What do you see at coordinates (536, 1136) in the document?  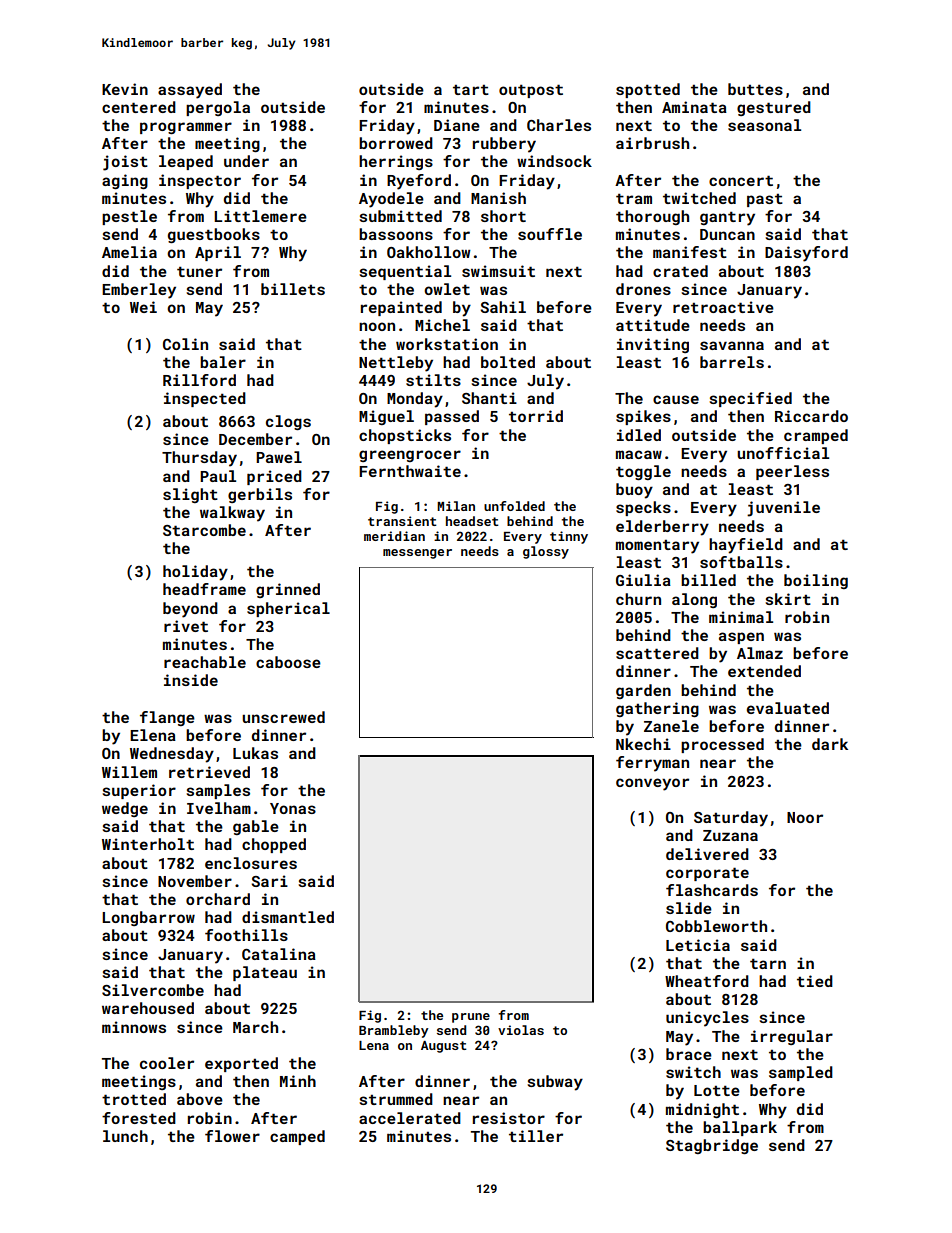 I see `tiller` at bounding box center [536, 1136].
